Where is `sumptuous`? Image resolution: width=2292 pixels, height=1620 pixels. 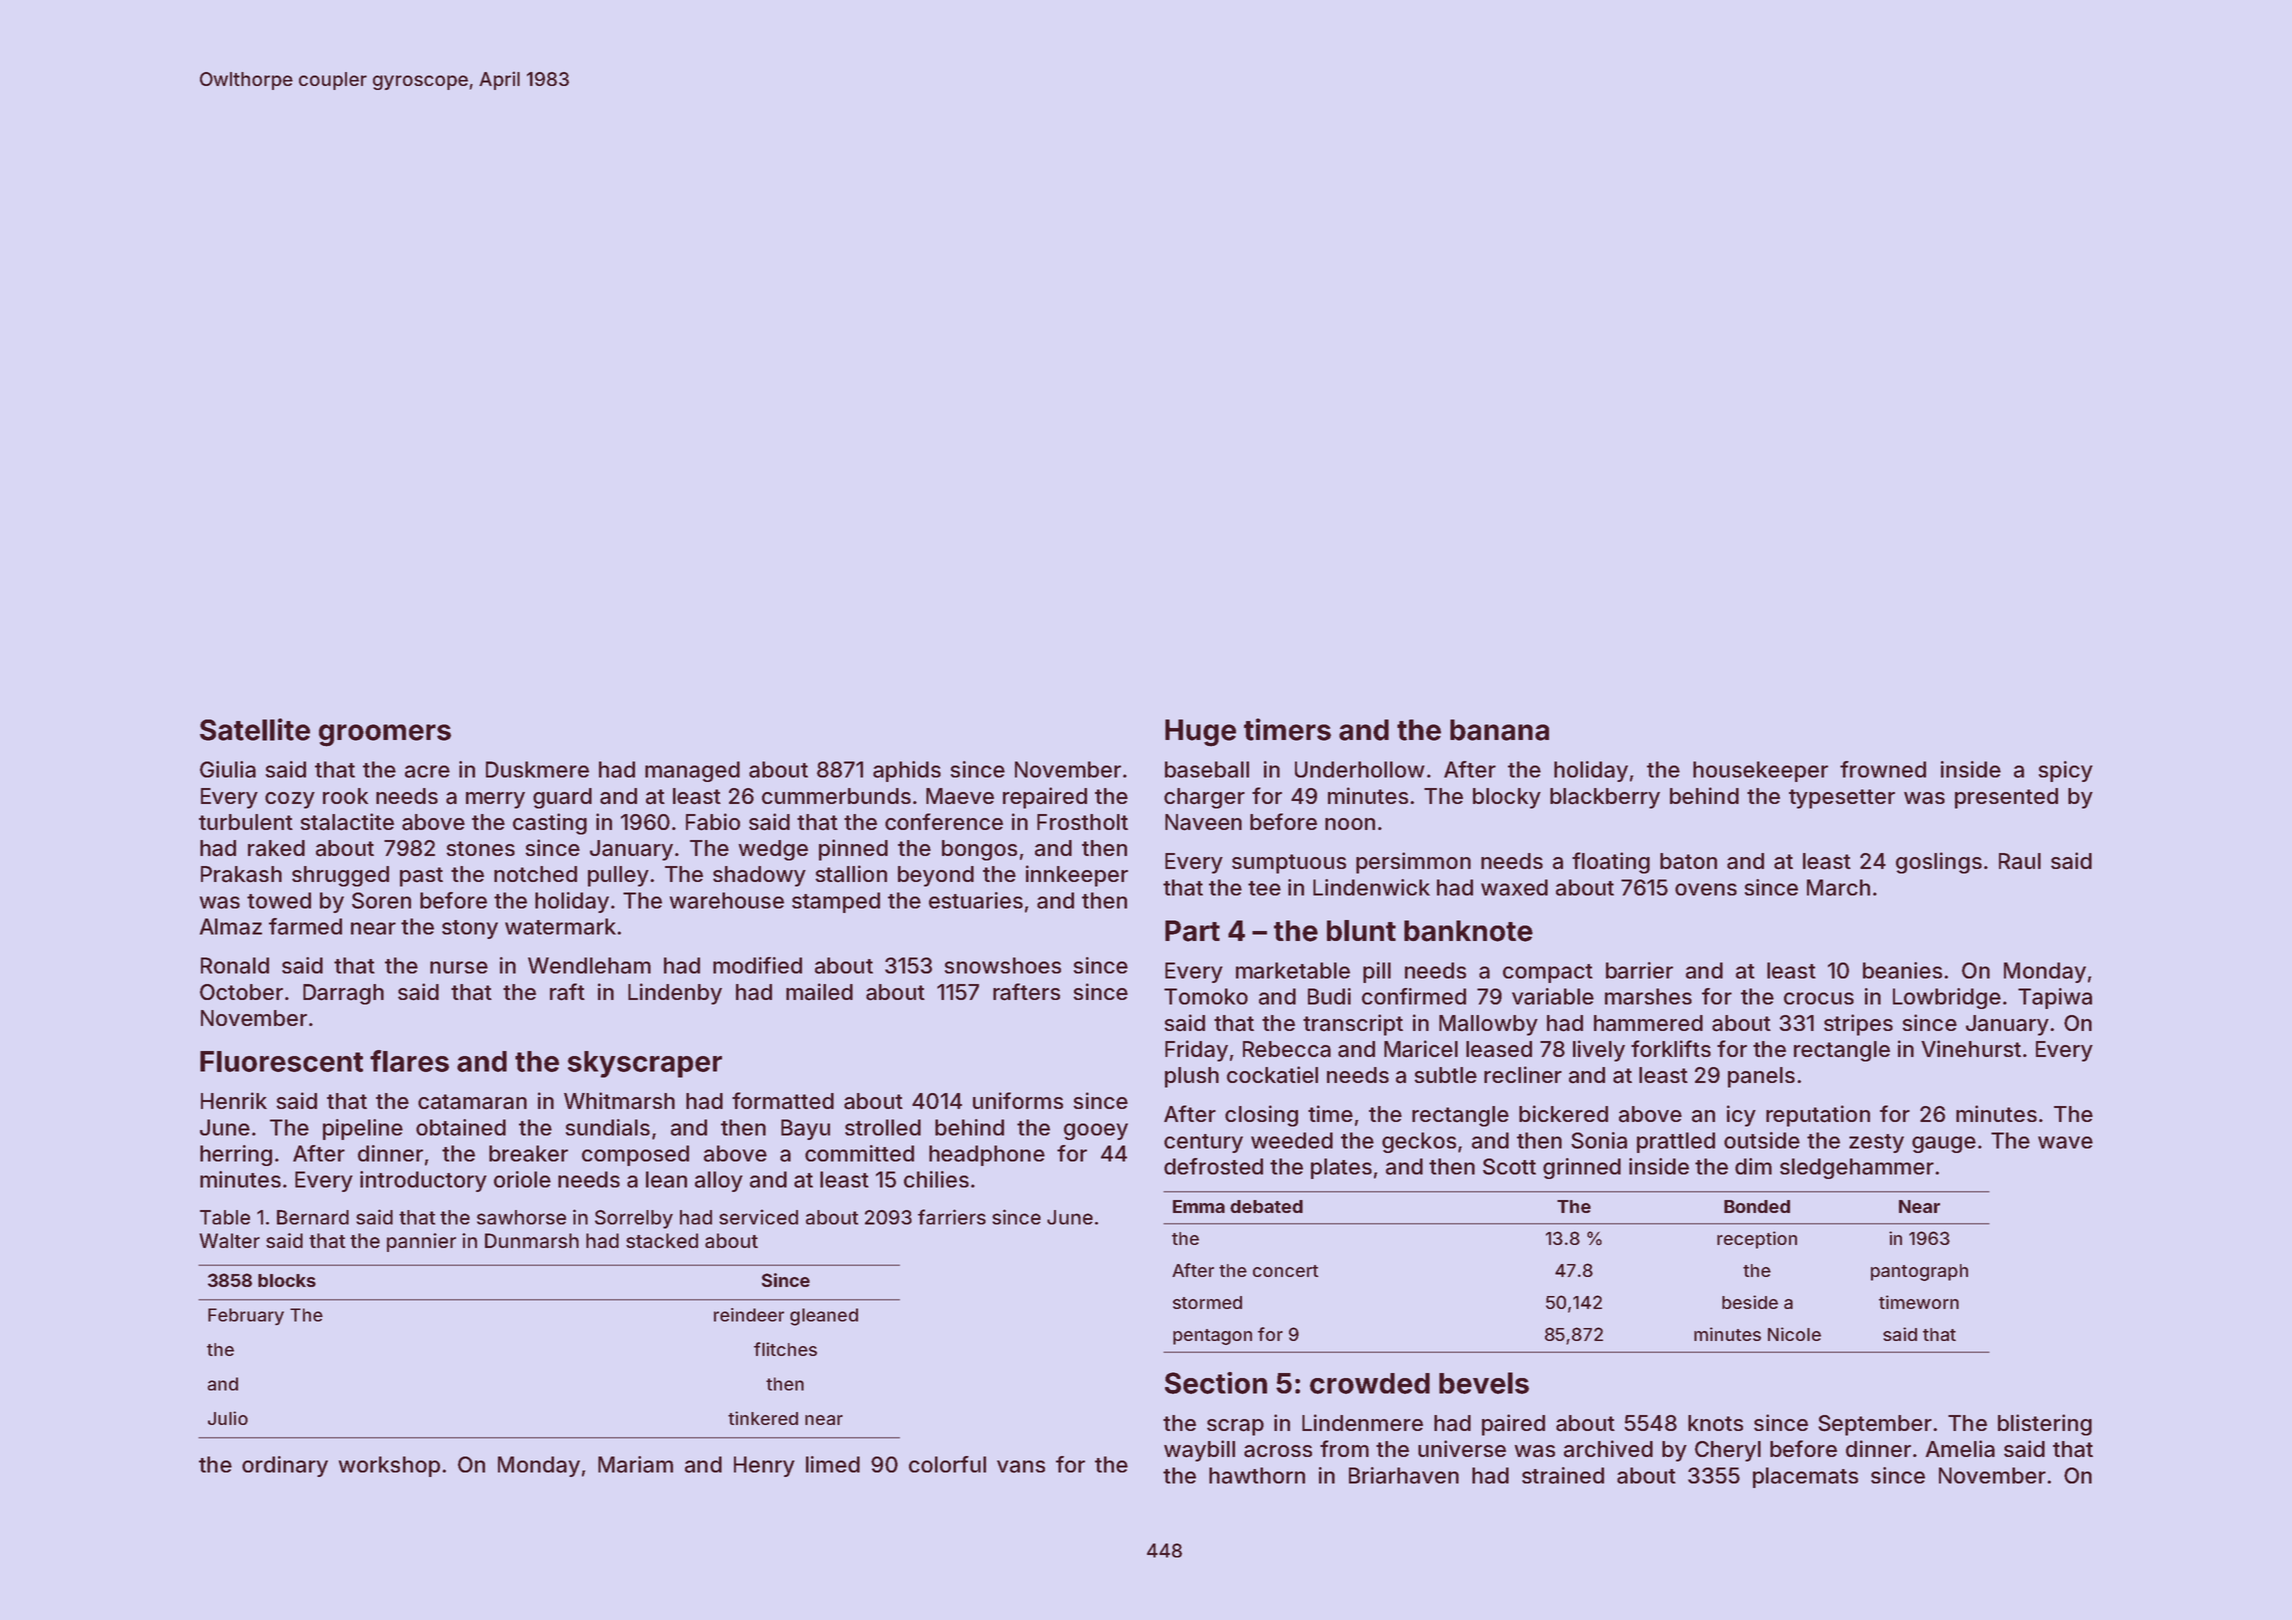 sumptuous is located at coordinates (1289, 864).
